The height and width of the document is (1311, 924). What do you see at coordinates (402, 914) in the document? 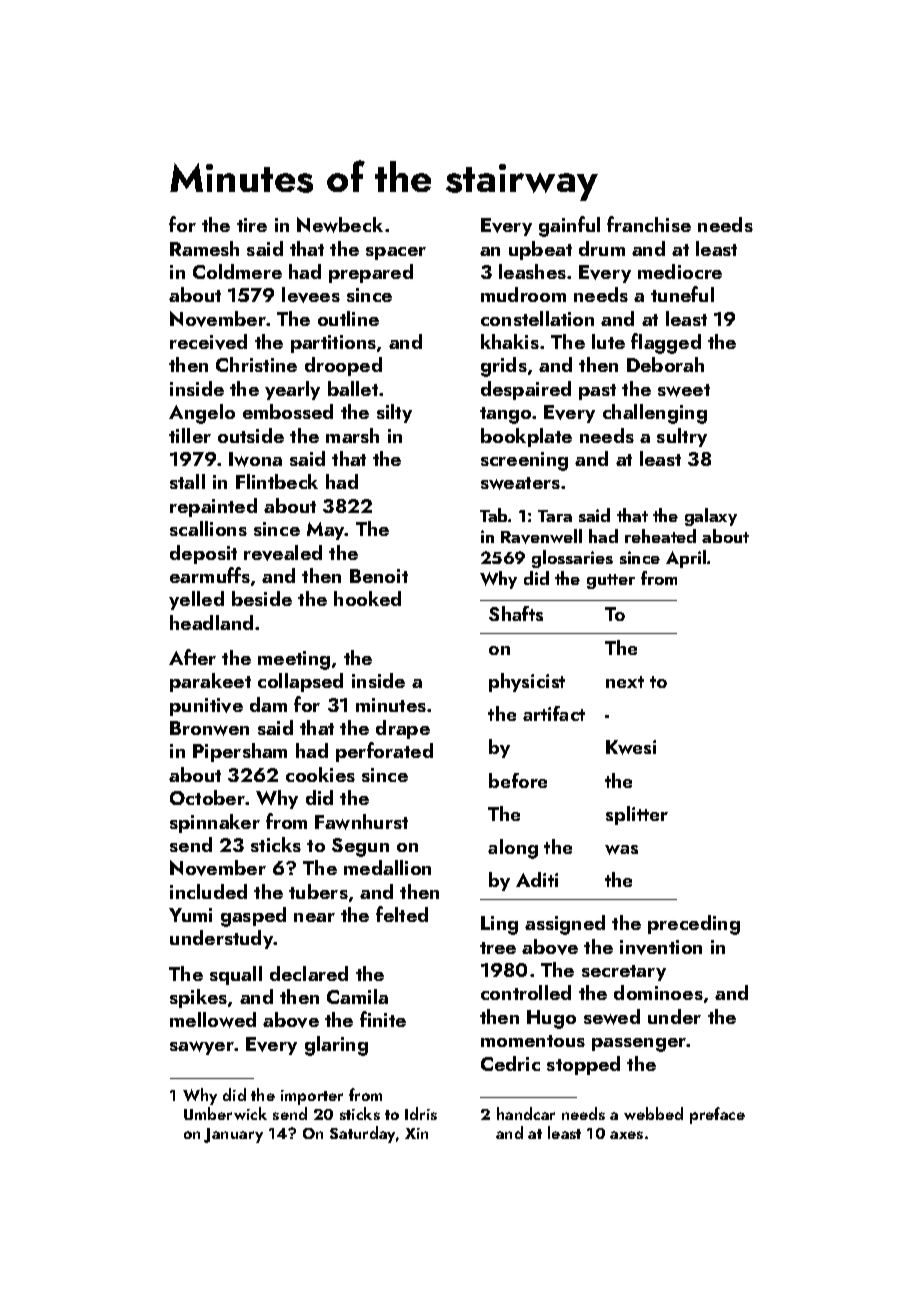
I see `felted` at bounding box center [402, 914].
